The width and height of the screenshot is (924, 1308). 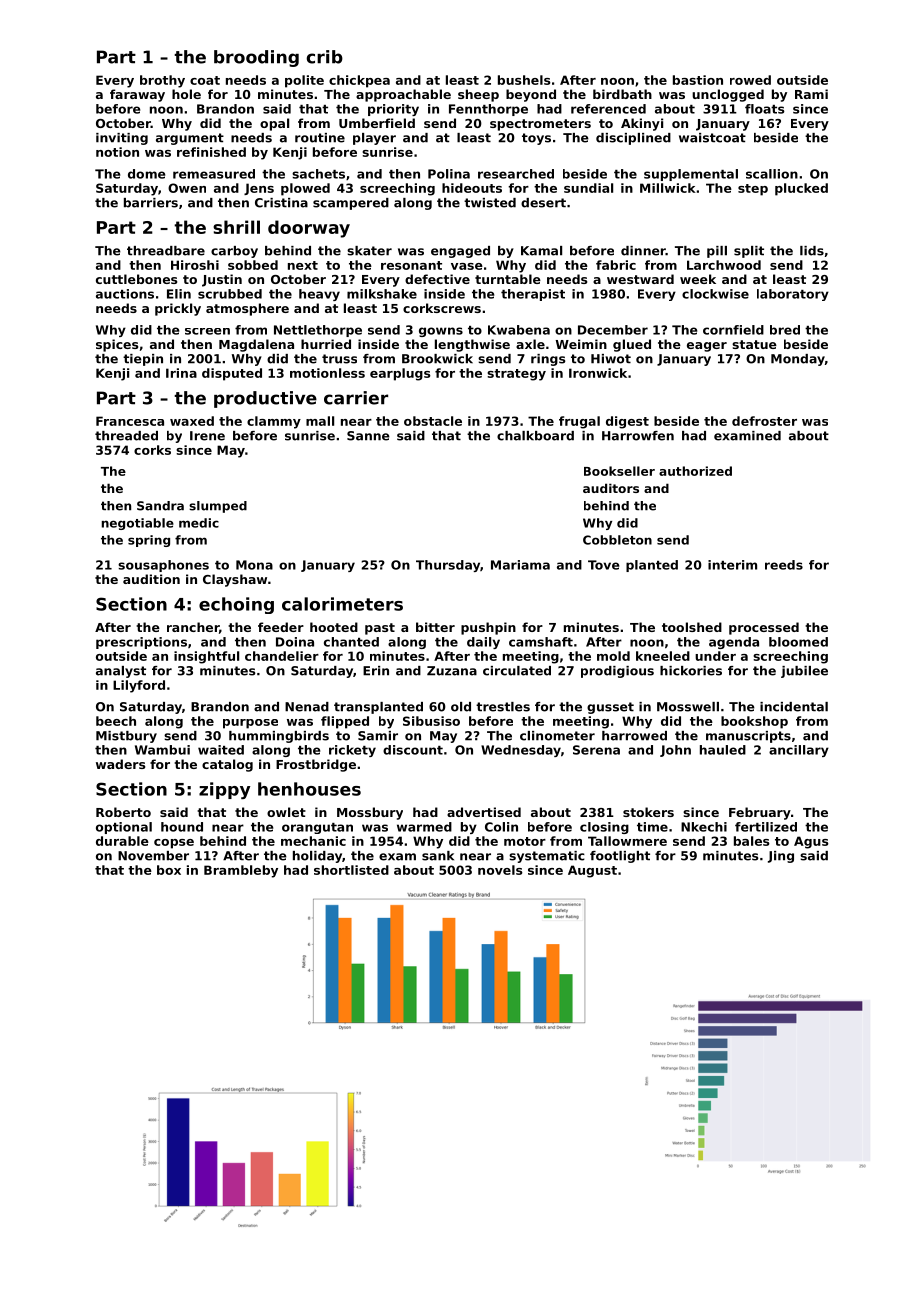 What do you see at coordinates (503, 707) in the screenshot?
I see `trestles` at bounding box center [503, 707].
